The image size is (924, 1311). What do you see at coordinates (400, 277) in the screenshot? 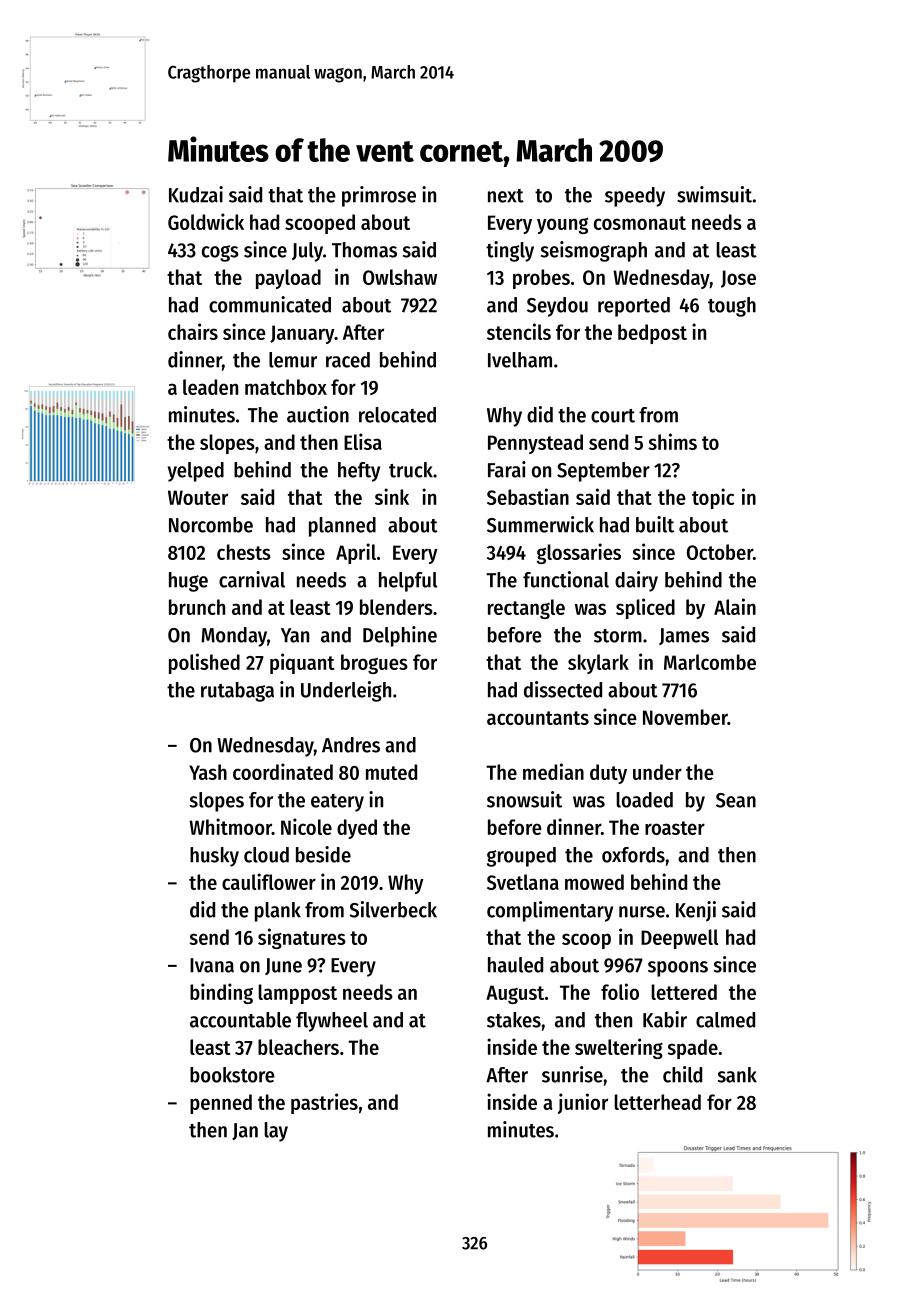
I see `Owlshaw` at bounding box center [400, 277].
